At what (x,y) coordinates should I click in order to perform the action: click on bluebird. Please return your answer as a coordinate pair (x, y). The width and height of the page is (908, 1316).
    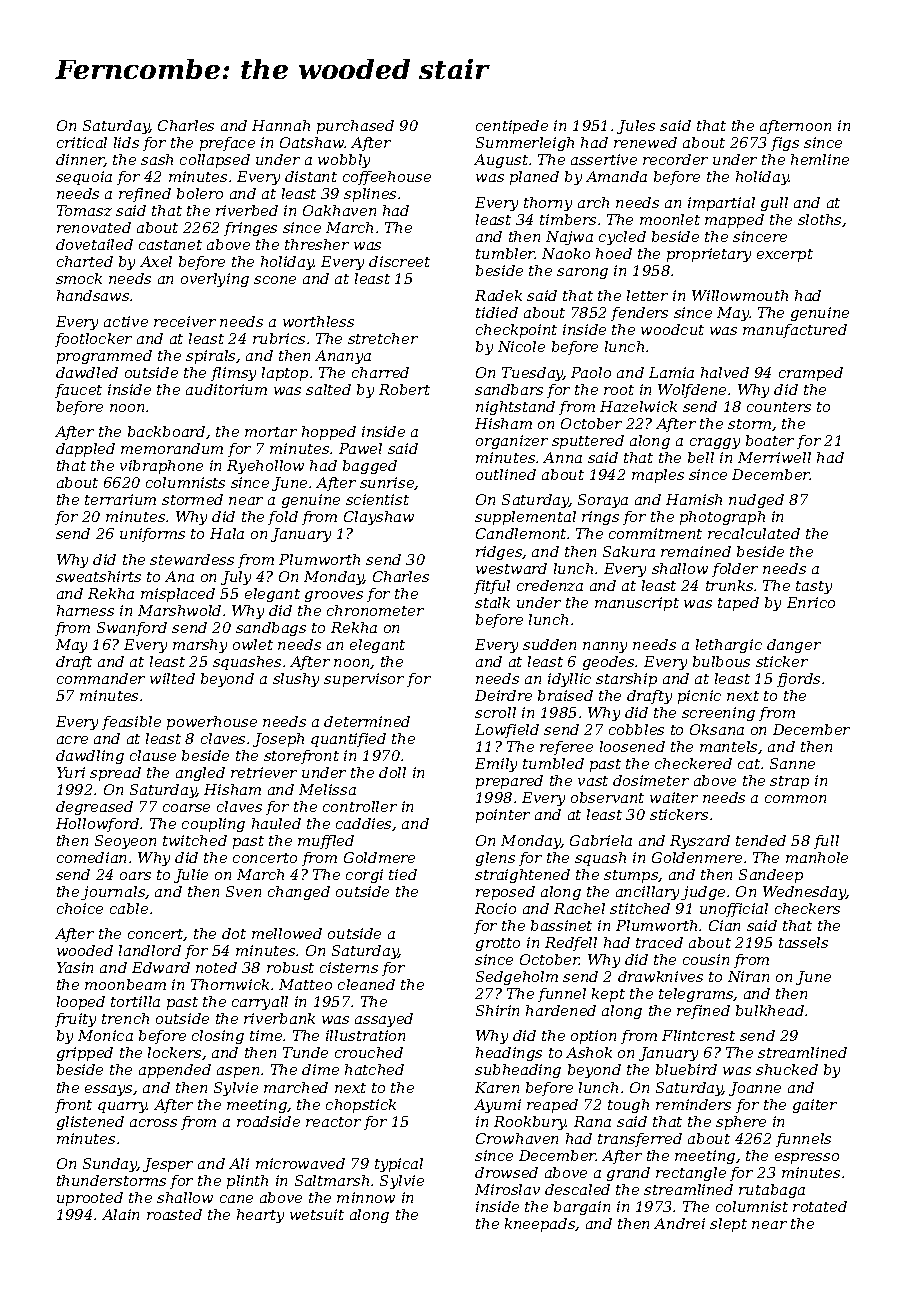
    Looking at the image, I should click on (686, 1069).
